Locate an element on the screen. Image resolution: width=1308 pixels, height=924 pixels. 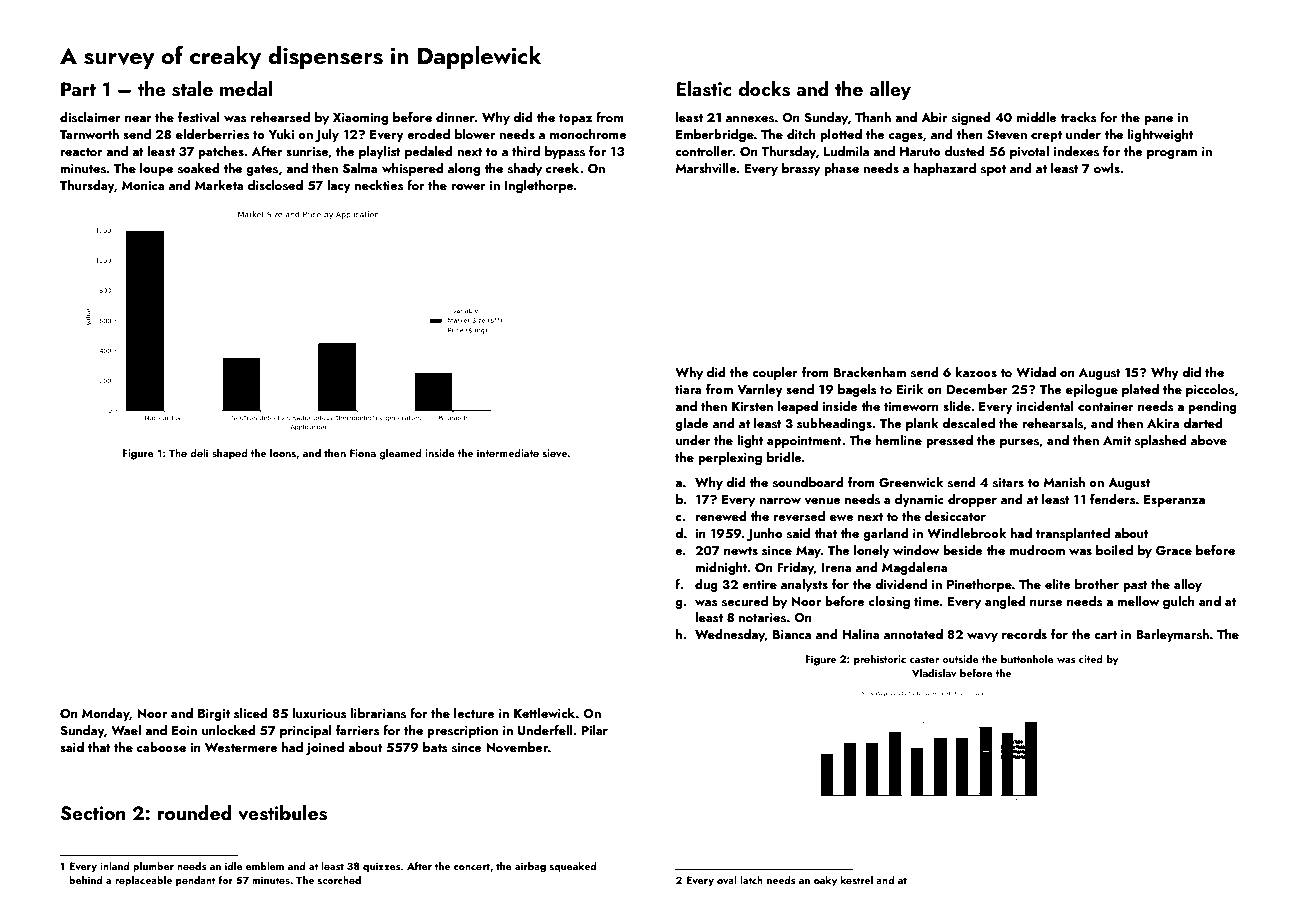
owls is located at coordinates (1107, 168).
